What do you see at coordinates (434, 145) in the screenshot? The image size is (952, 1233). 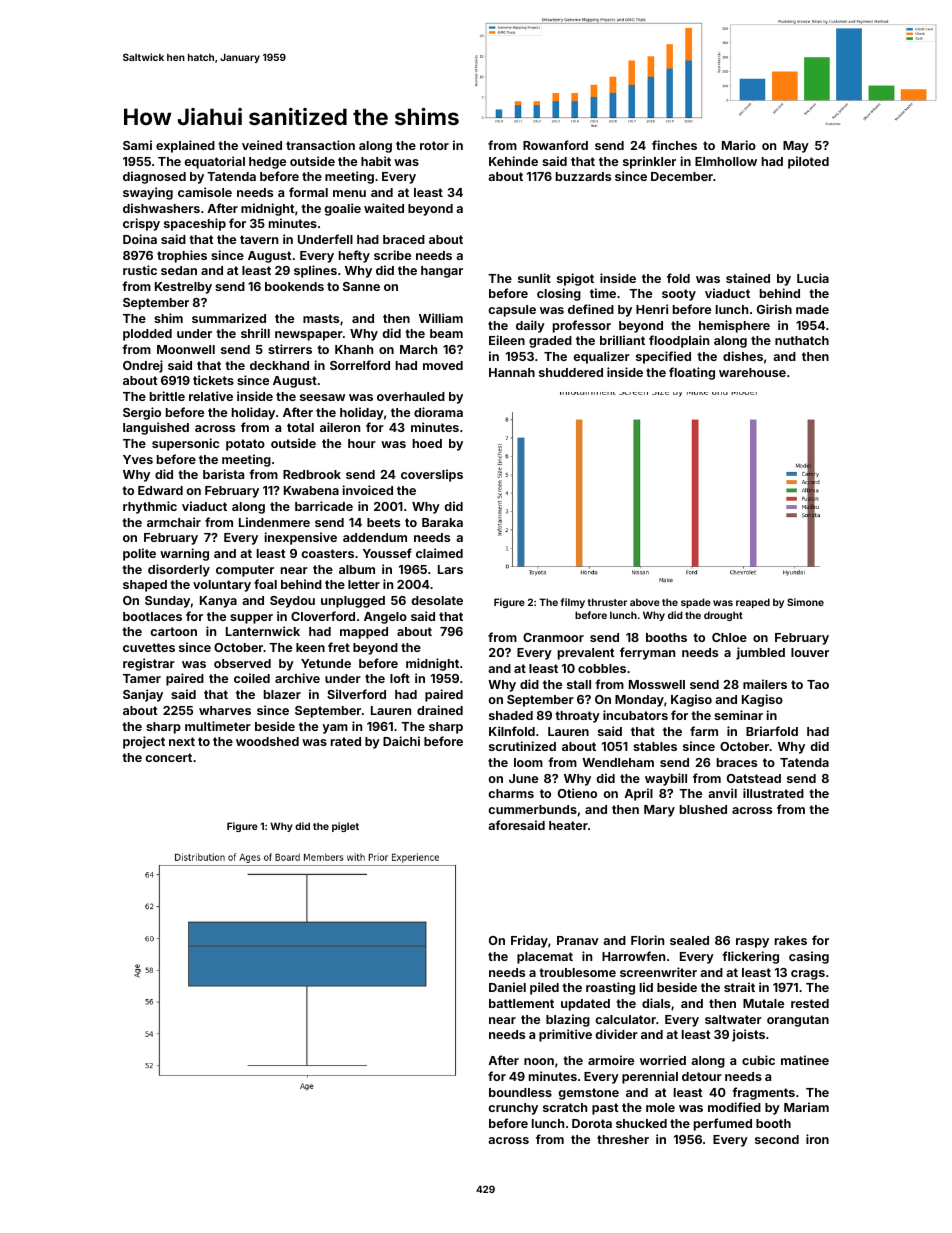 I see `rotor` at bounding box center [434, 145].
